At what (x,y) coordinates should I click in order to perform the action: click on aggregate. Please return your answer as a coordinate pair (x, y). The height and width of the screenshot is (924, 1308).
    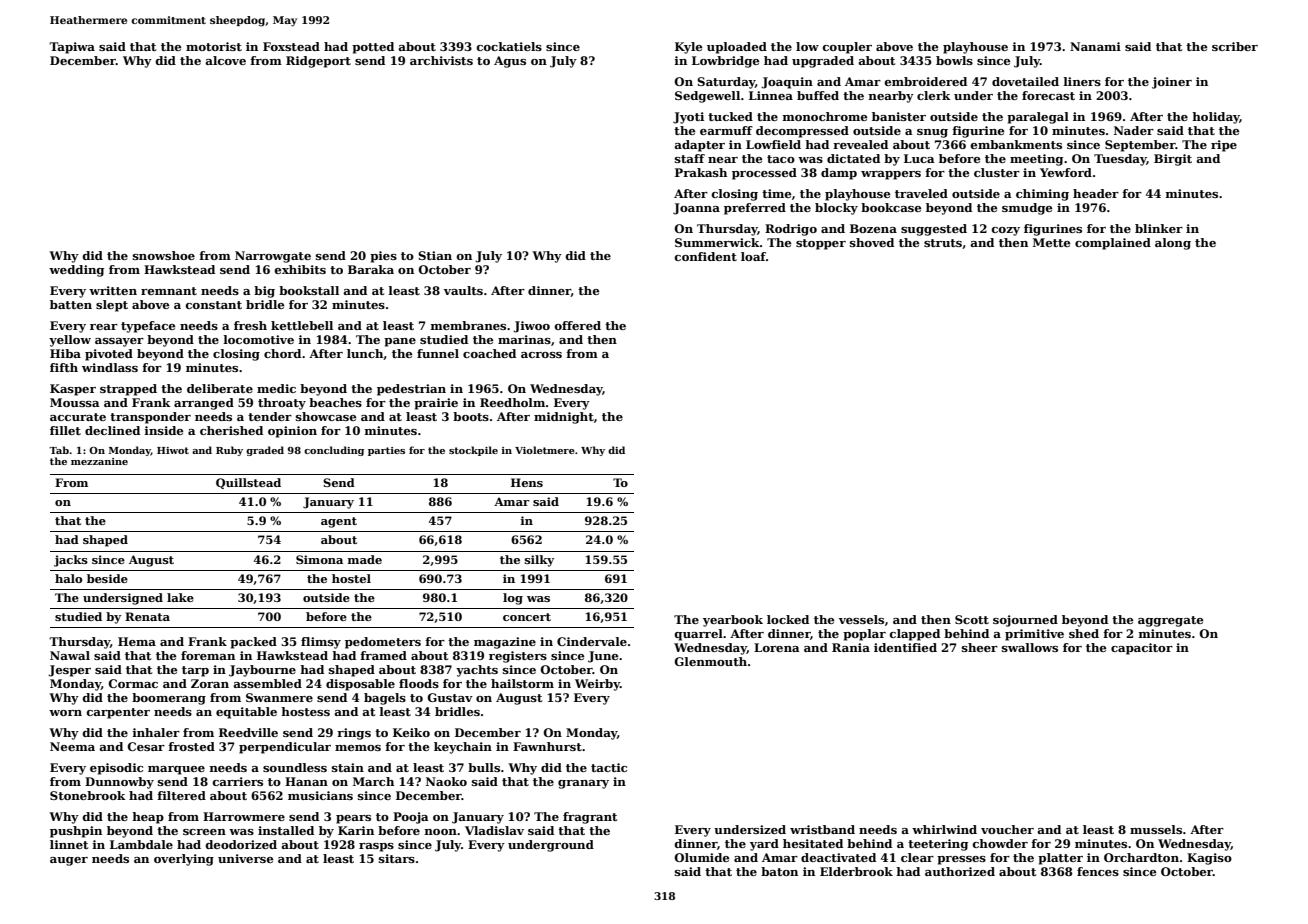
    Looking at the image, I should click on (1170, 621).
